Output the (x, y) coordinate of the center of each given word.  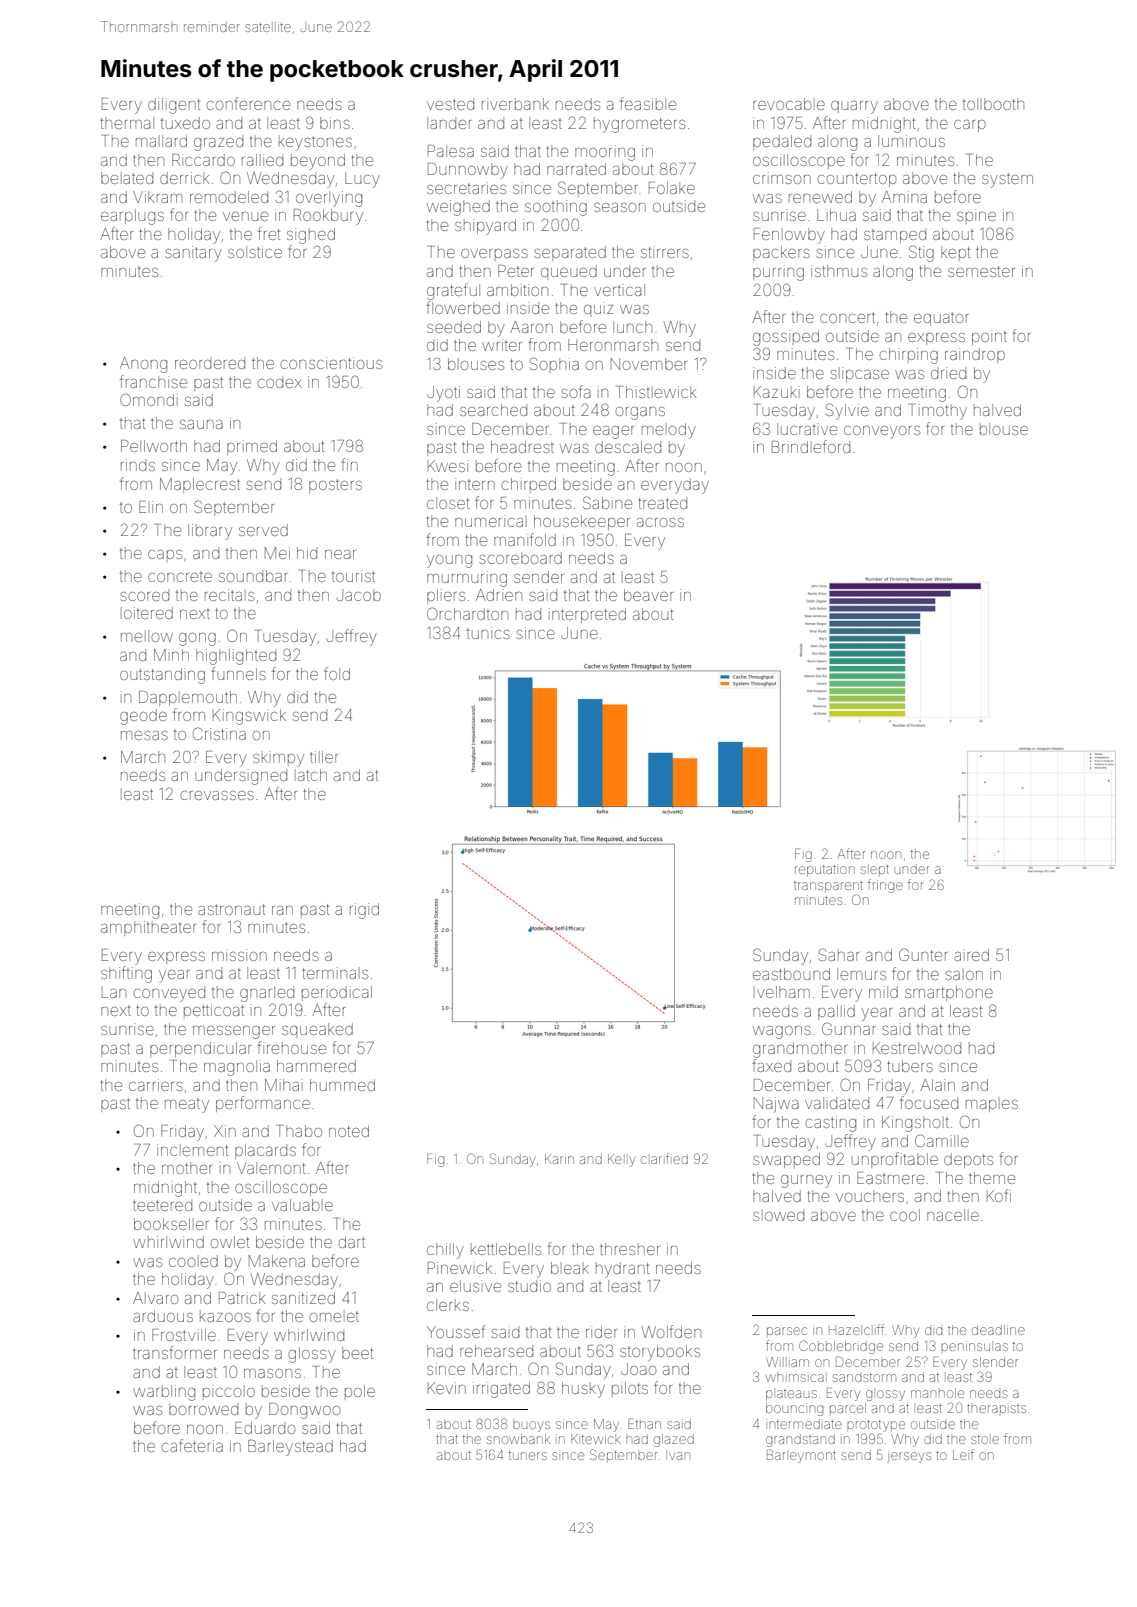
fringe (885, 886)
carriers (156, 1085)
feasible (648, 103)
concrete (180, 577)
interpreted (587, 615)
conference (248, 103)
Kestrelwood (917, 1048)
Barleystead (290, 1448)
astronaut (231, 909)
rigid (364, 911)
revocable (789, 104)
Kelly (621, 1160)
